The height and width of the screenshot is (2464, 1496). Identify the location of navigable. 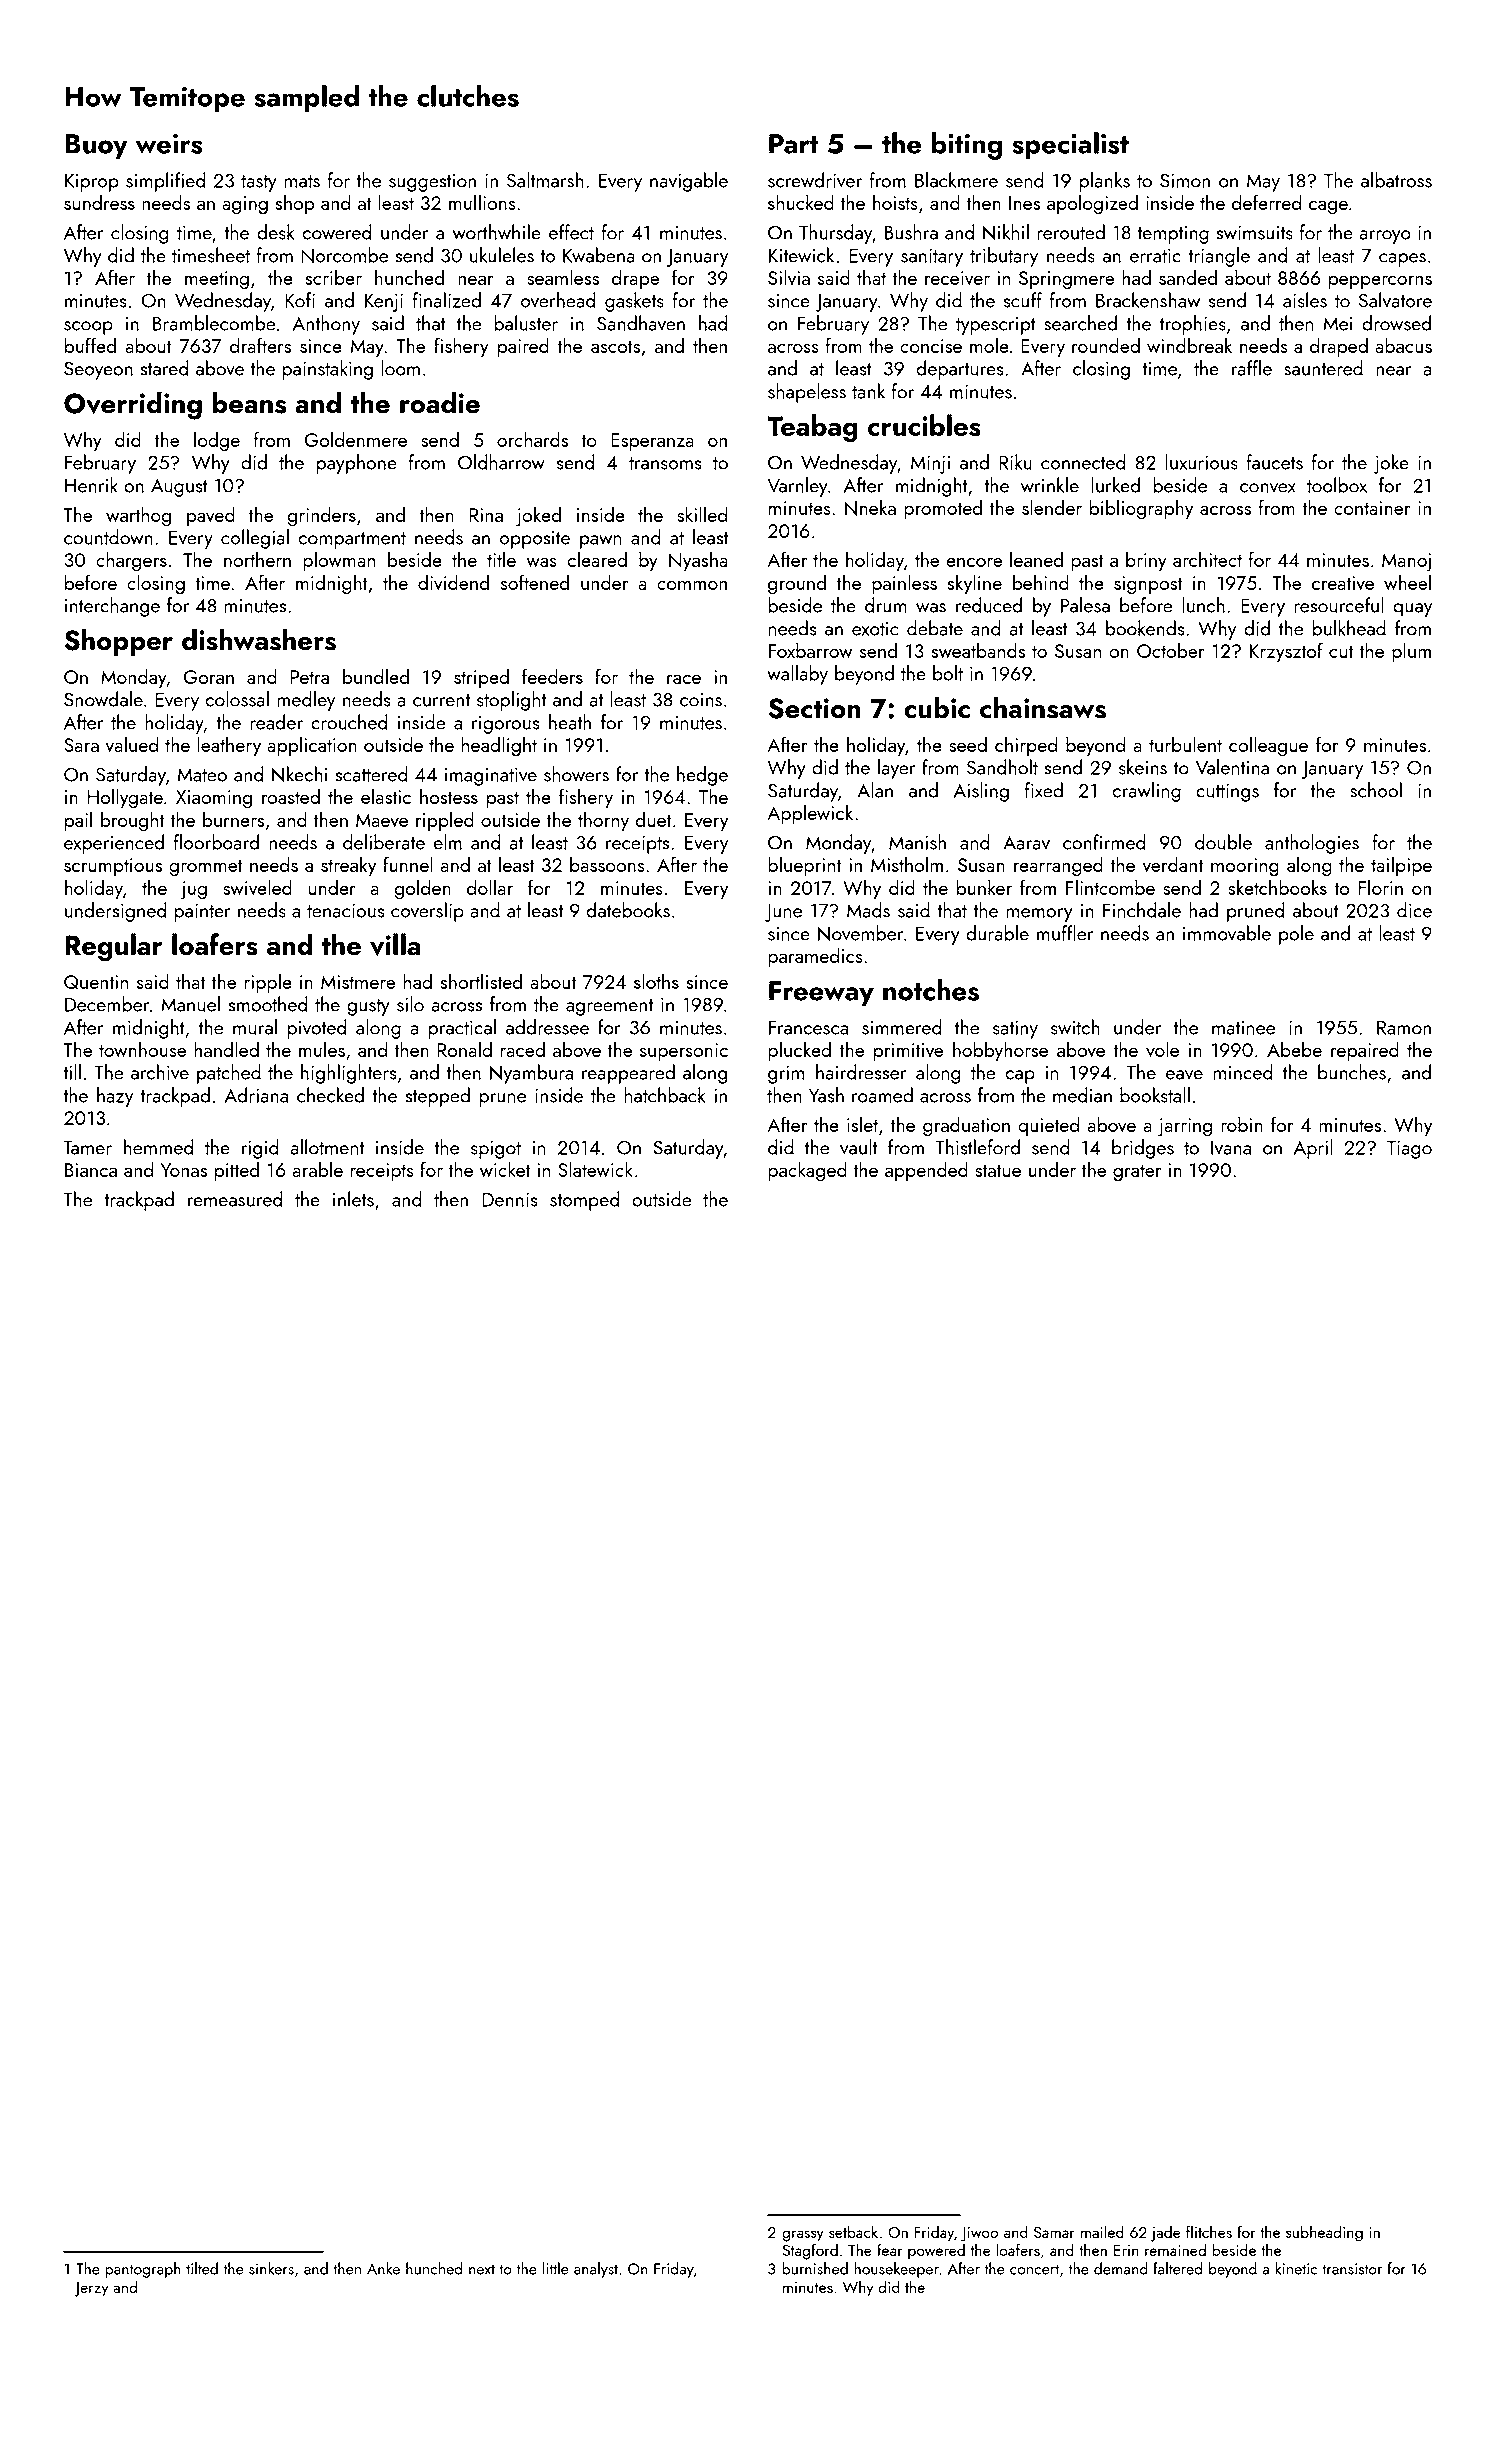
(689, 182).
